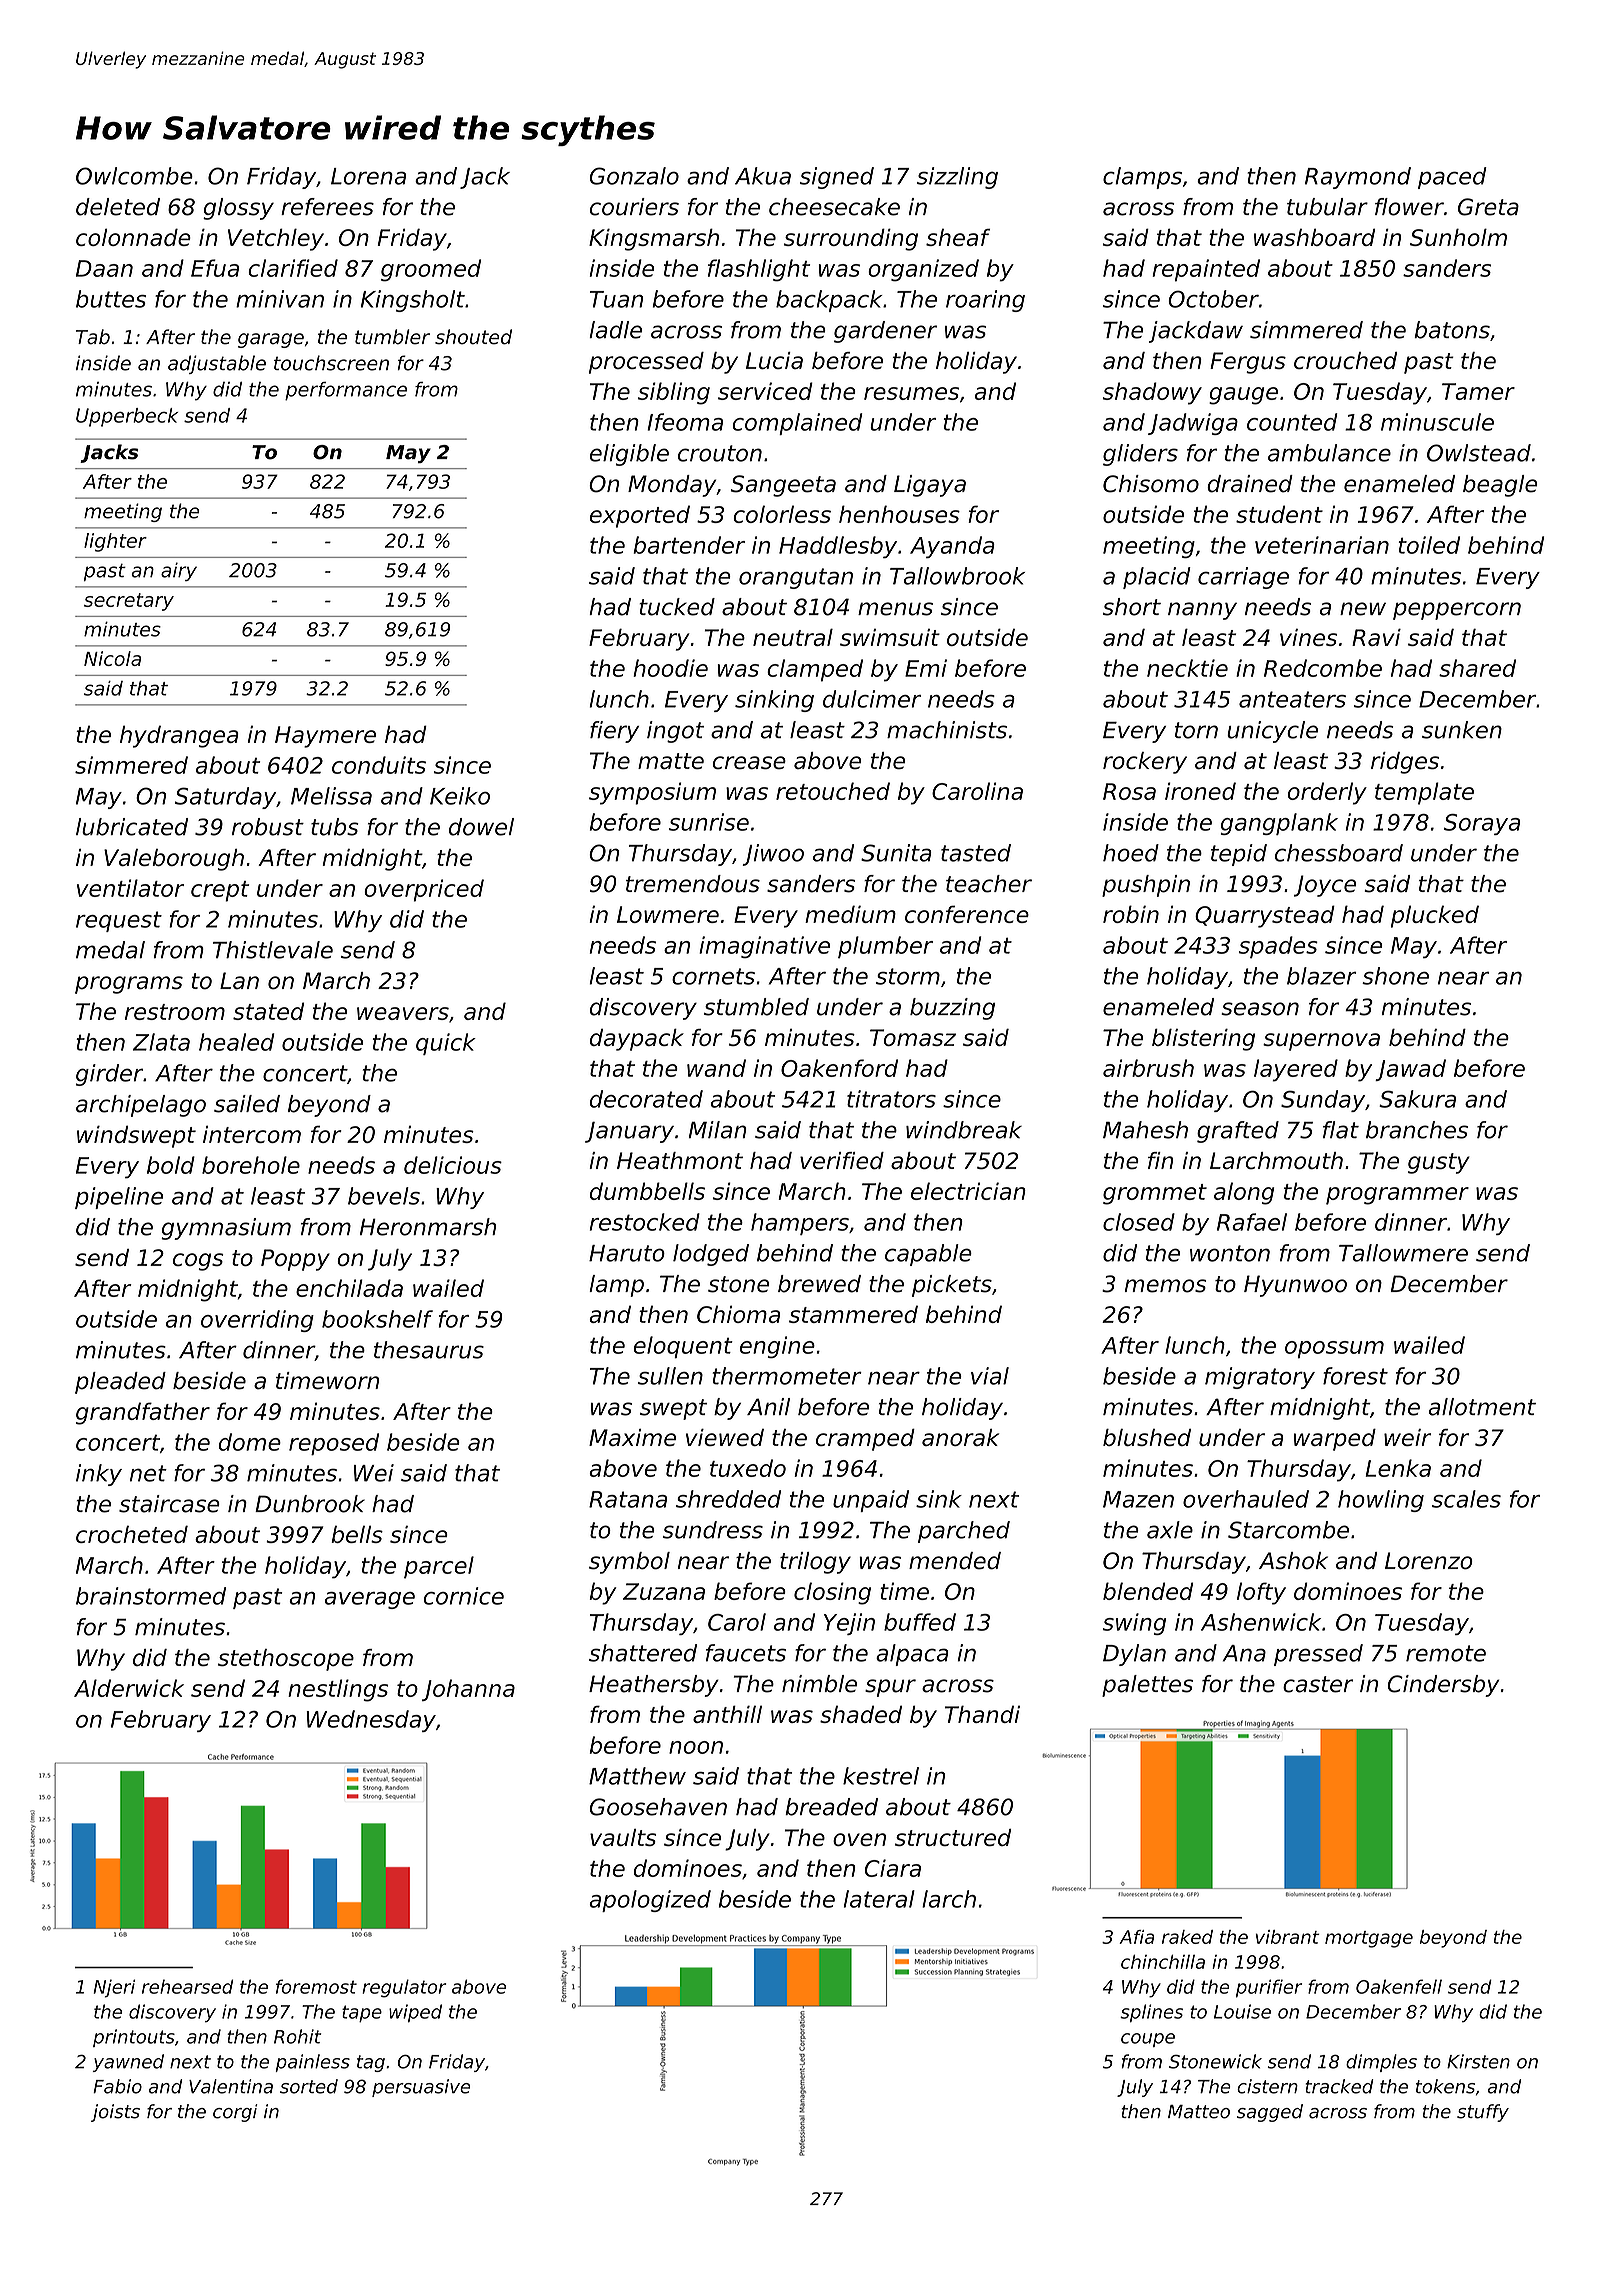  I want to click on Joyce, so click(1325, 886).
